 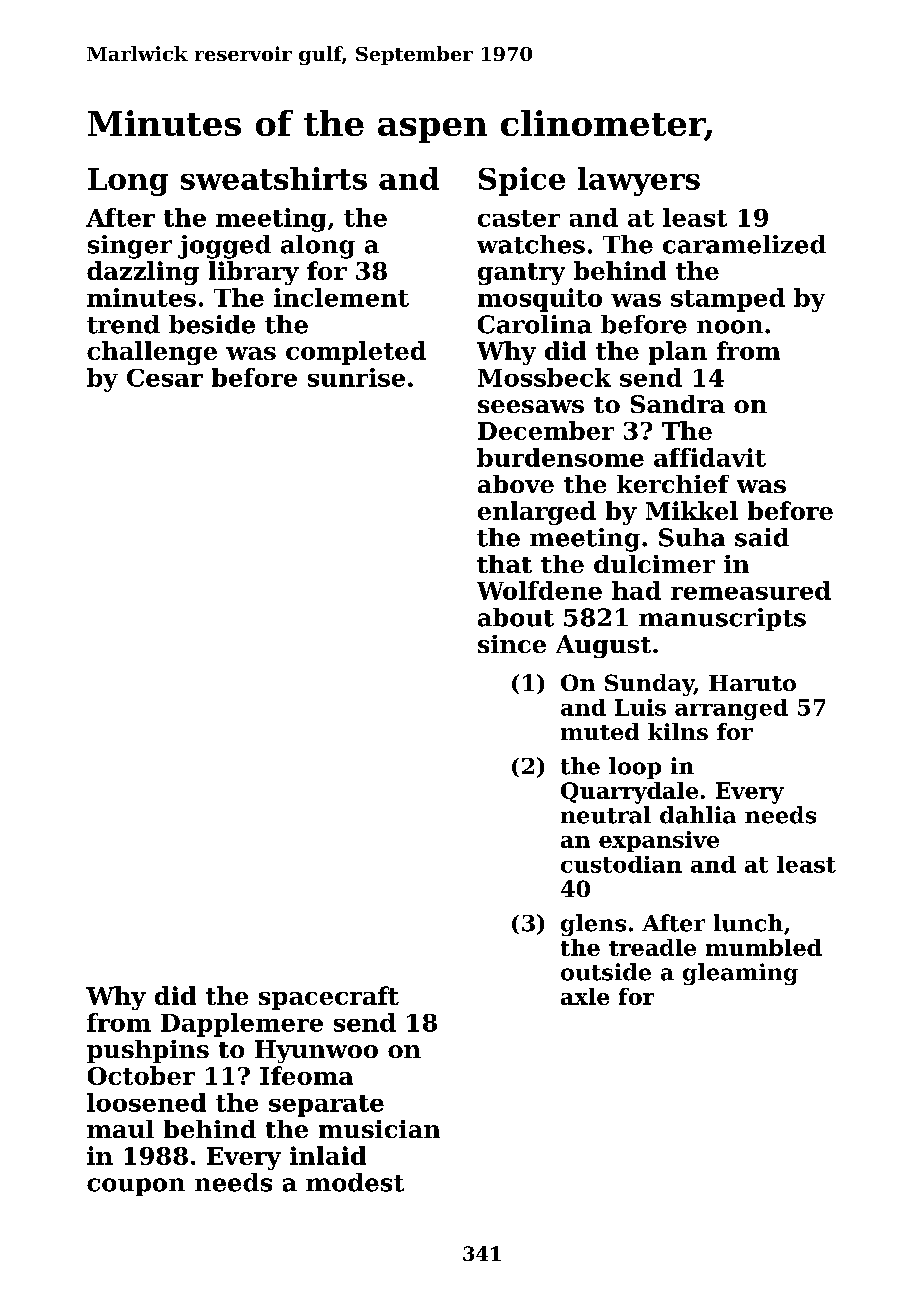 What do you see at coordinates (148, 1051) in the image?
I see `pushpins` at bounding box center [148, 1051].
